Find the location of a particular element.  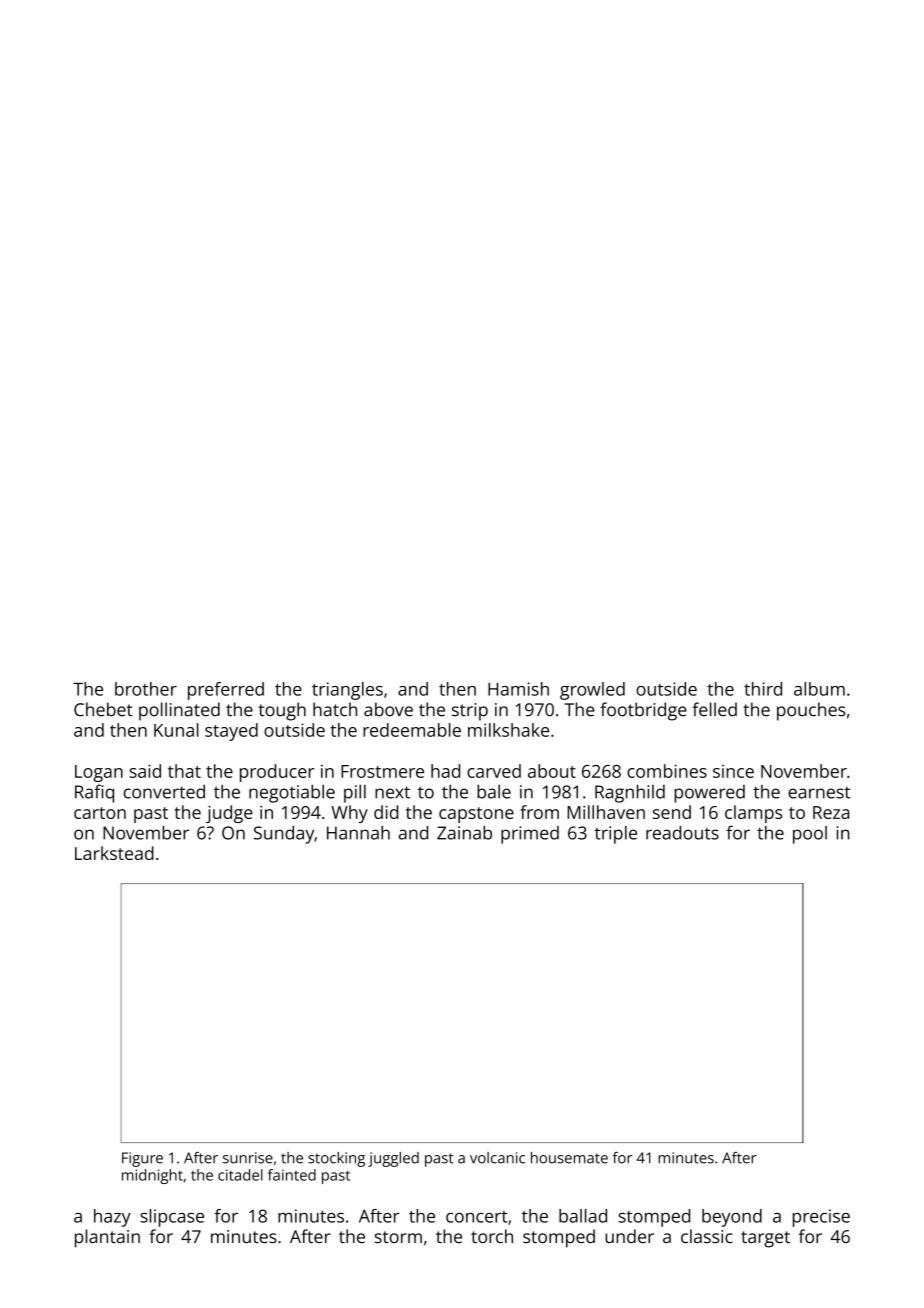

Larkstead is located at coordinates (114, 853).
